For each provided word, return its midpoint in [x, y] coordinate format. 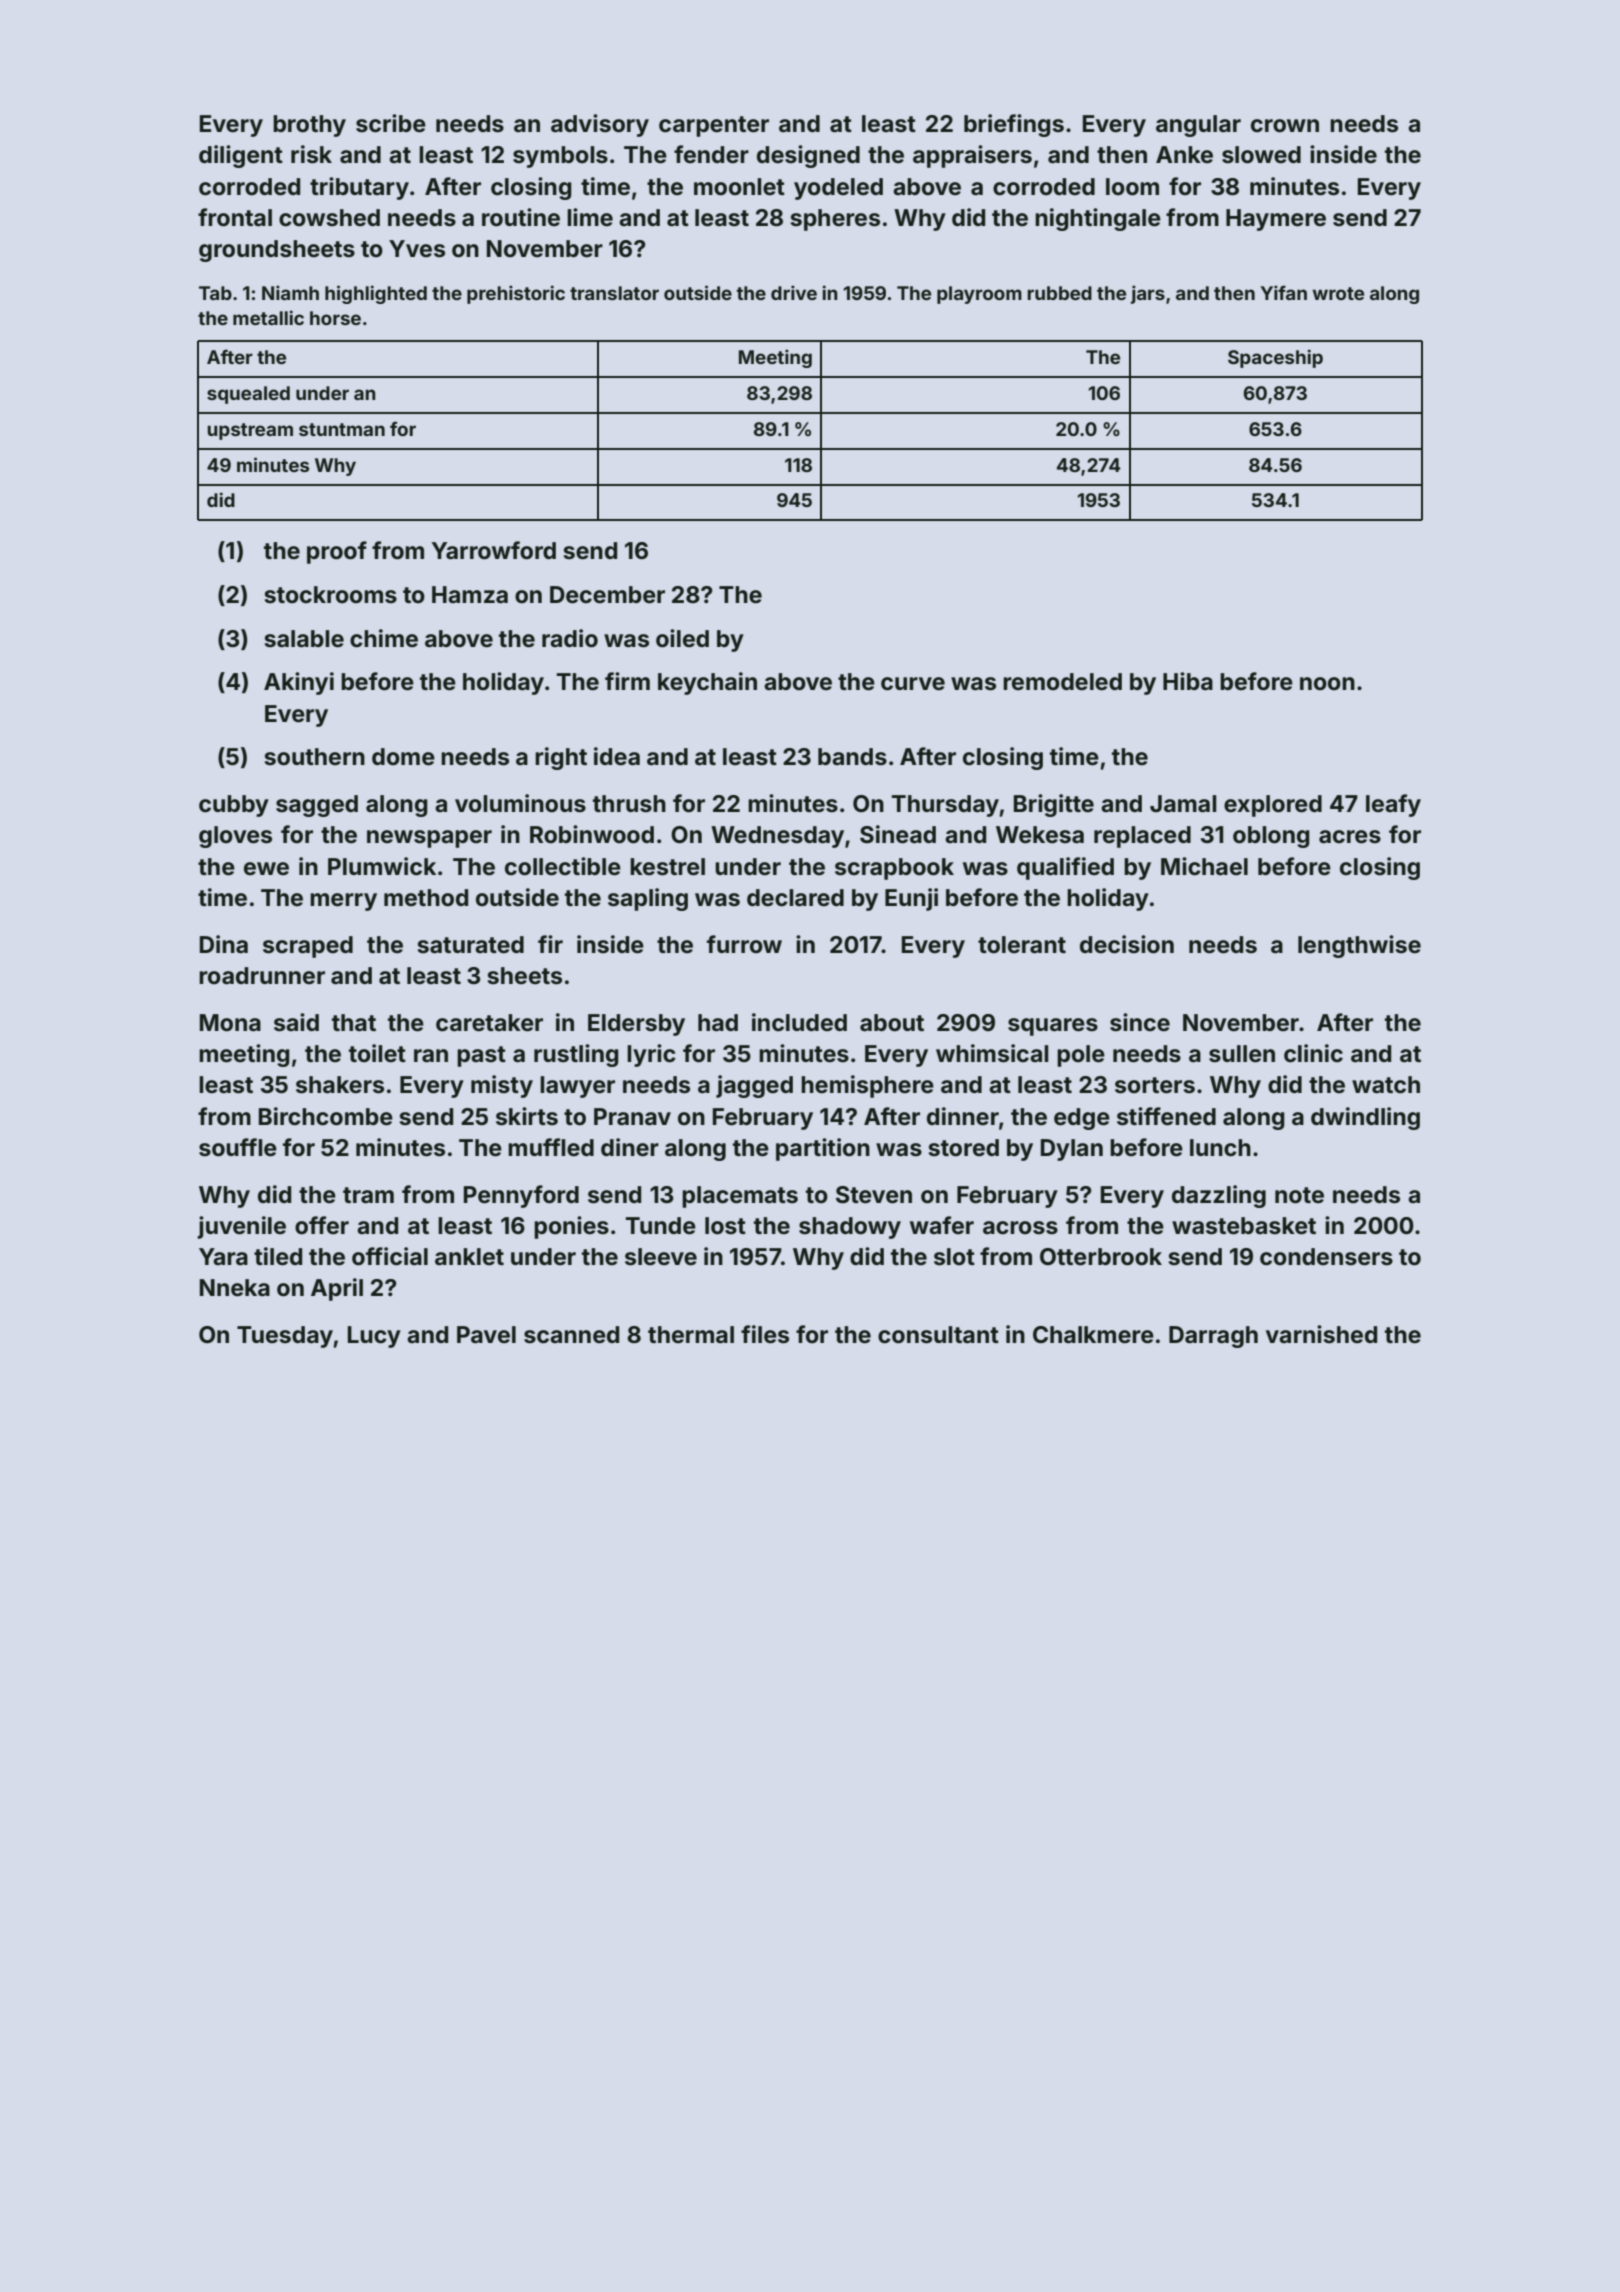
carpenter [714, 126]
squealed [248, 395]
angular [1198, 126]
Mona [230, 1023]
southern [315, 757]
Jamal [1183, 804]
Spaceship [1275, 358]
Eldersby [636, 1025]
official [390, 1256]
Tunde [661, 1226]
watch [1386, 1085]
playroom [979, 295]
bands [852, 757]
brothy [309, 126]
